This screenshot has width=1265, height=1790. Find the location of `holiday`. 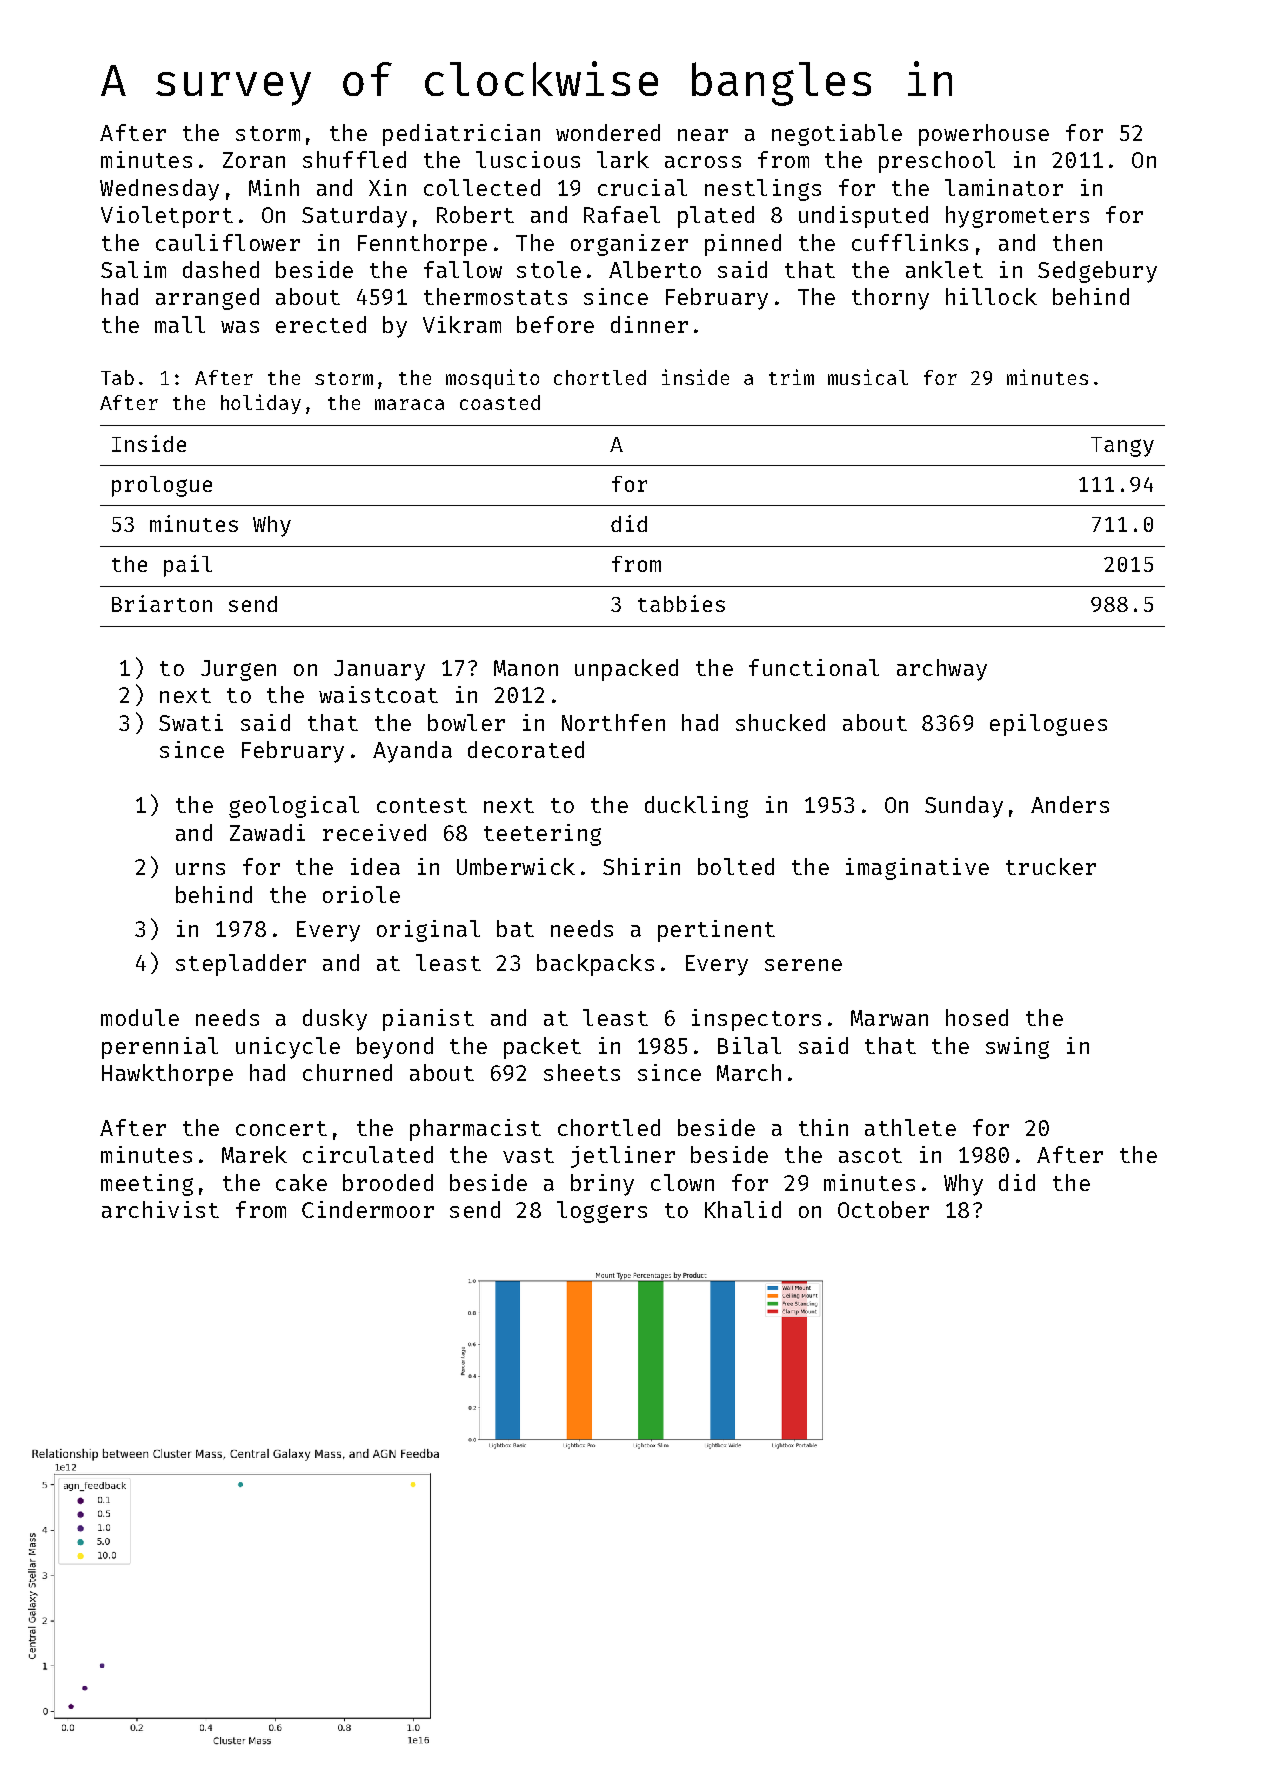

holiday is located at coordinates (261, 404).
